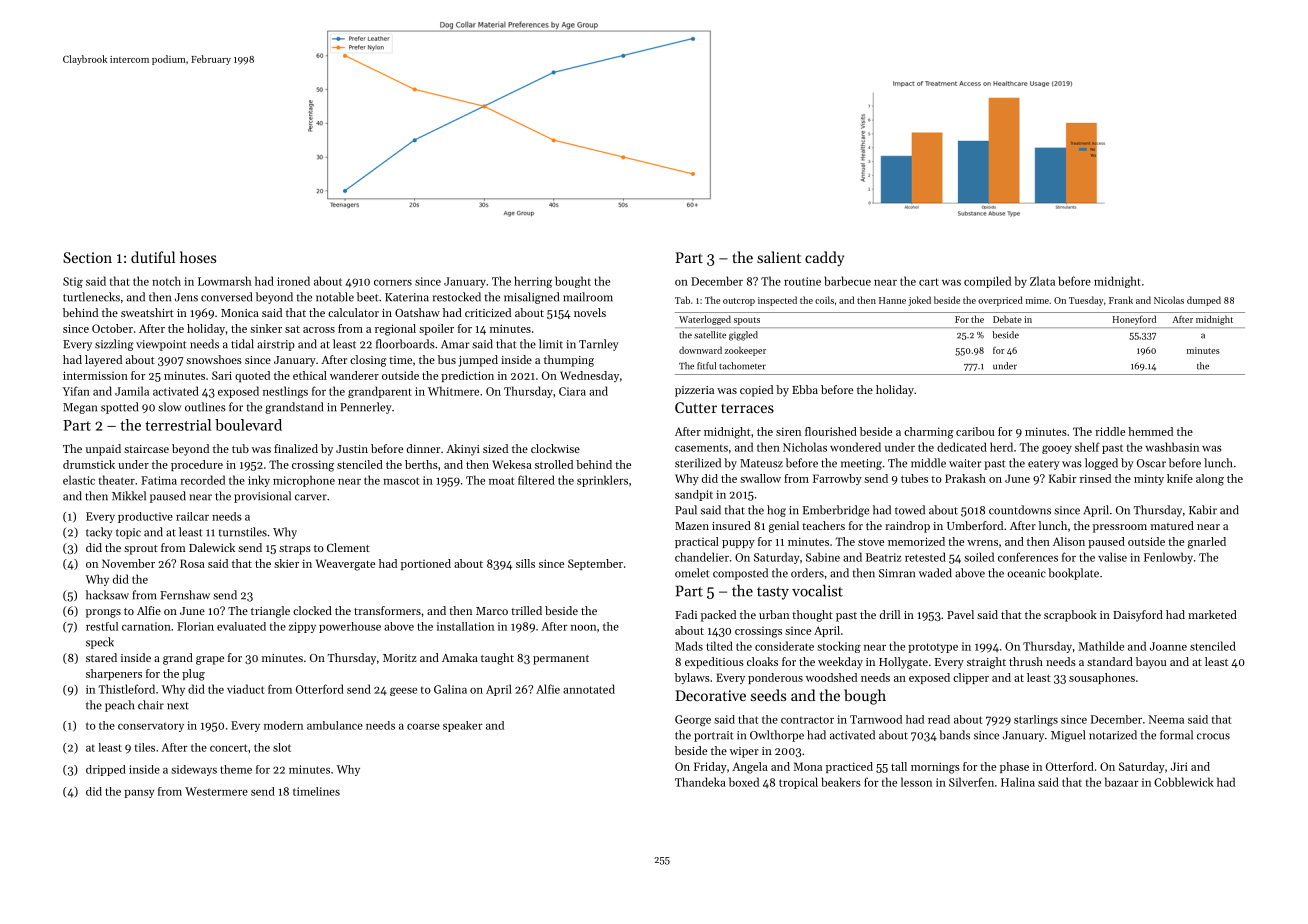 The image size is (1308, 924). I want to click on skier, so click(286, 563).
